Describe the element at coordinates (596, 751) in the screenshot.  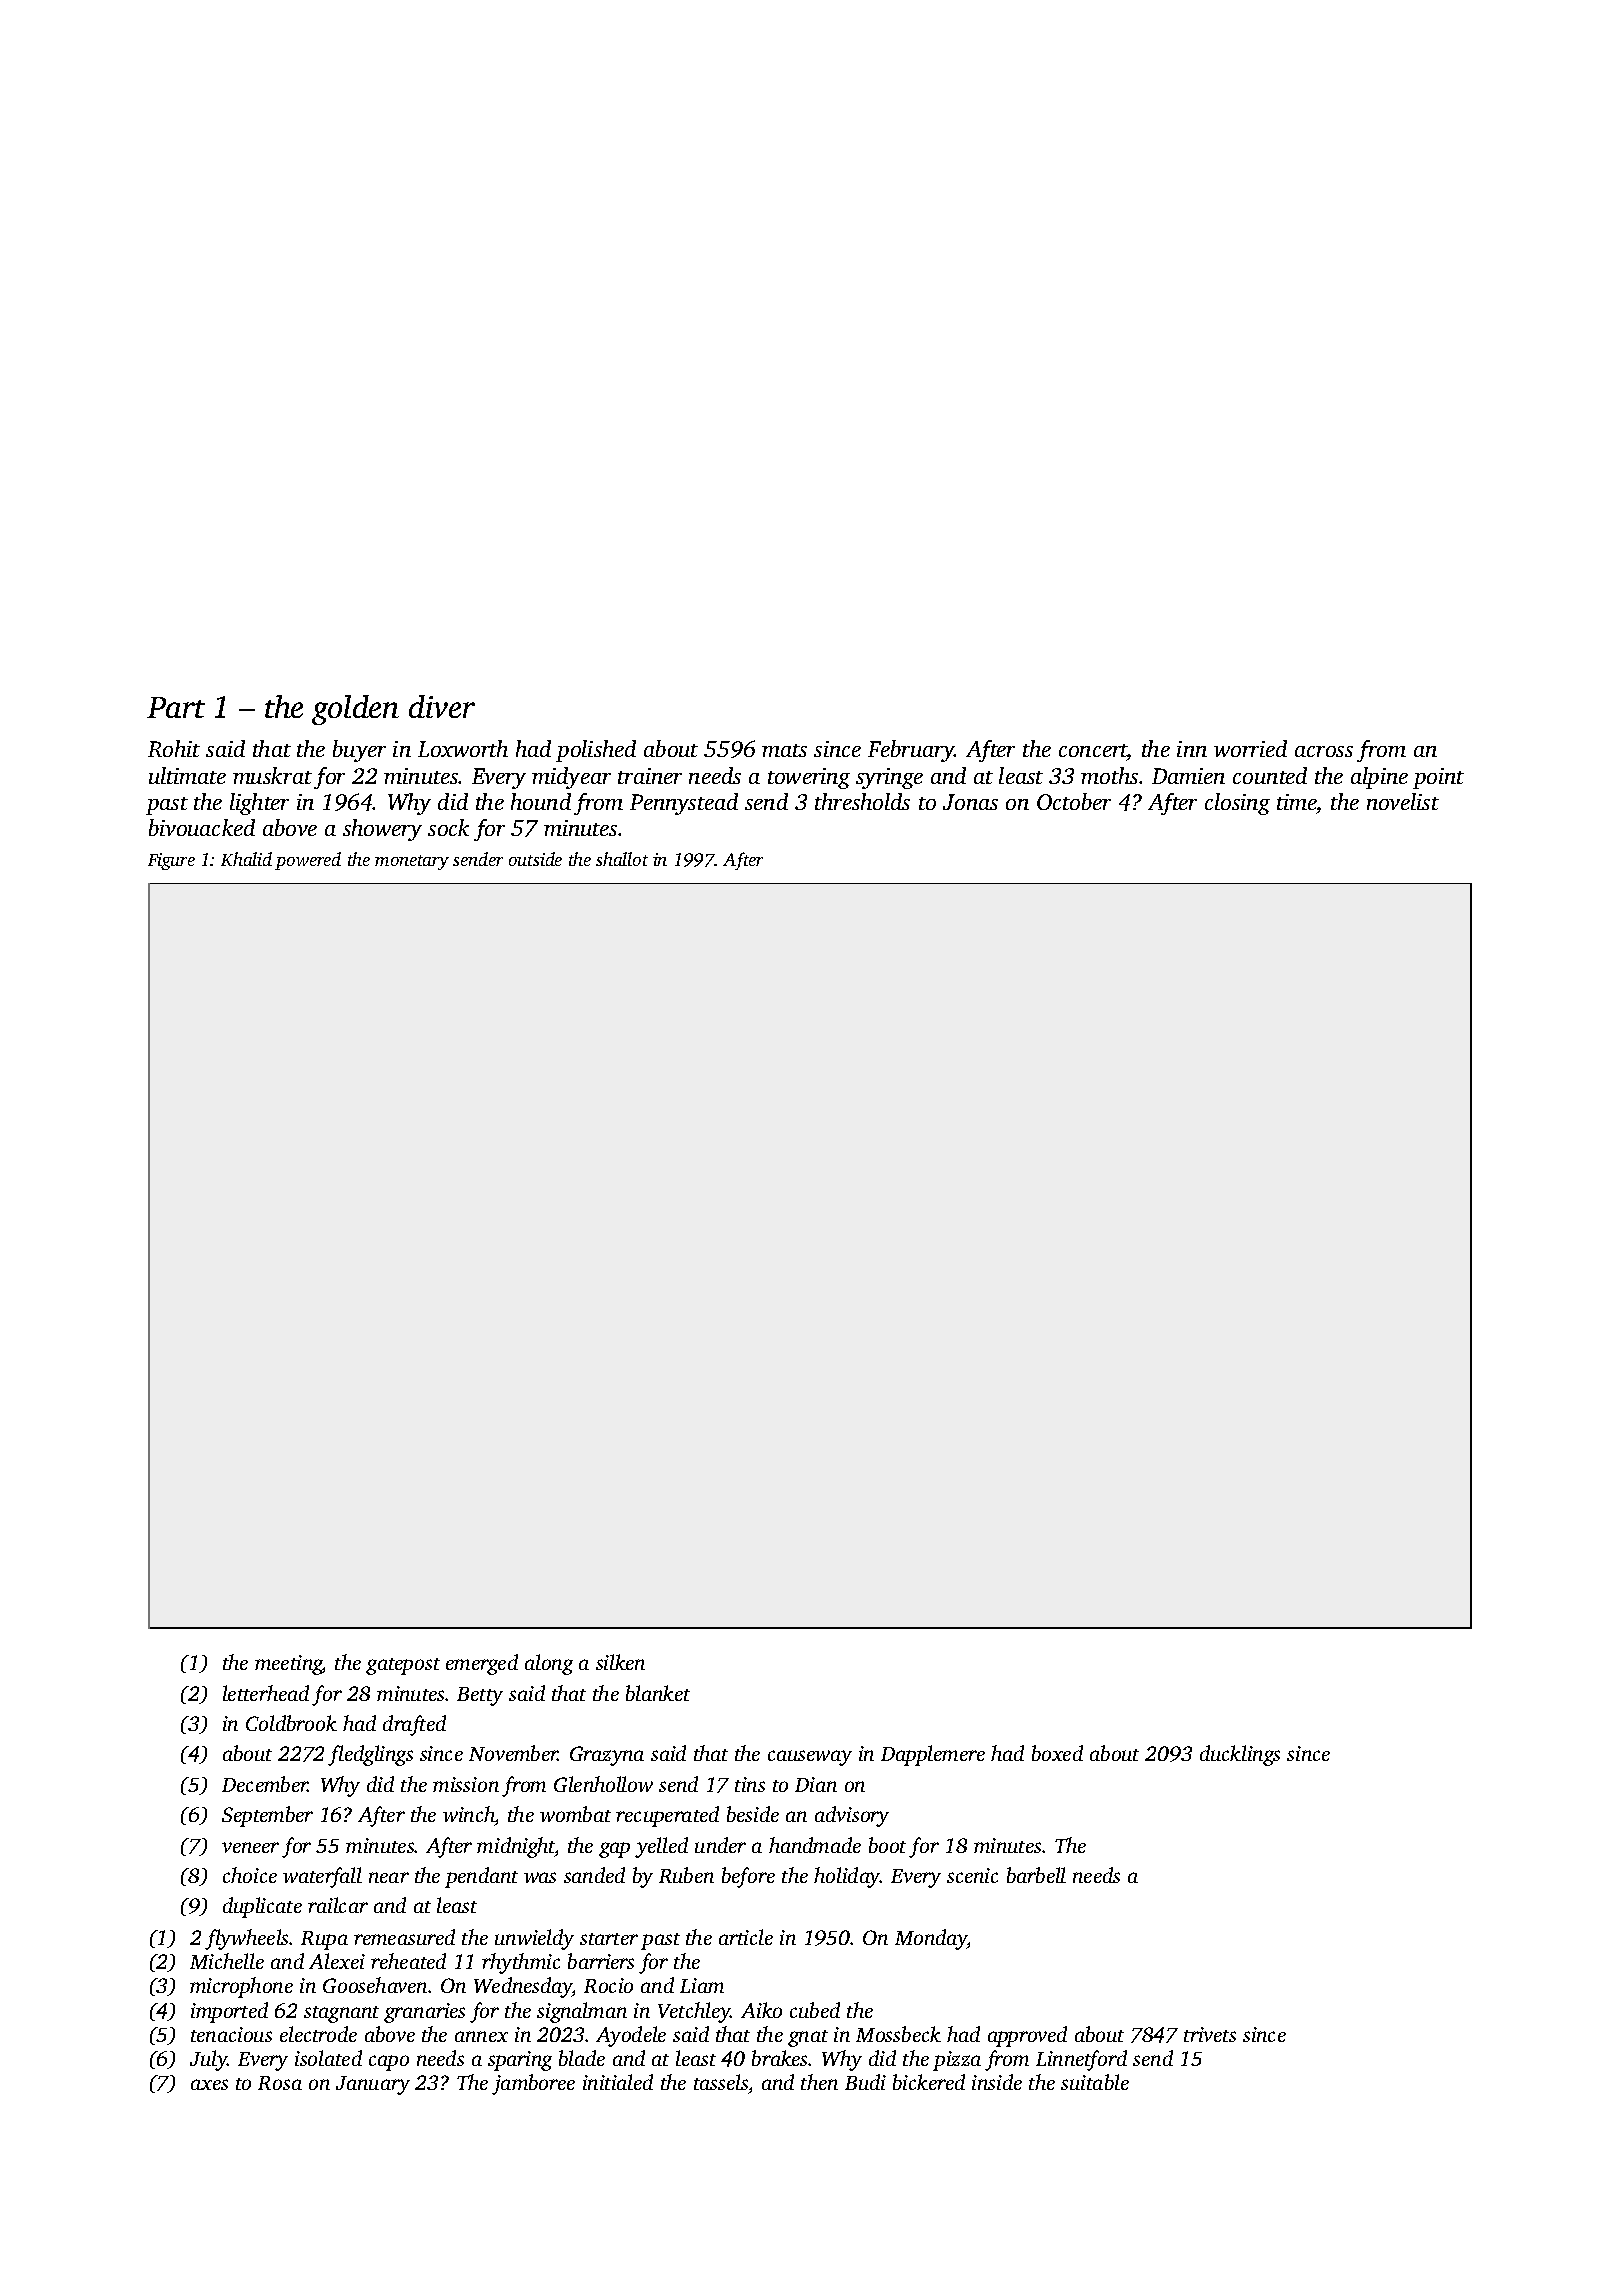
I see `polished` at that location.
